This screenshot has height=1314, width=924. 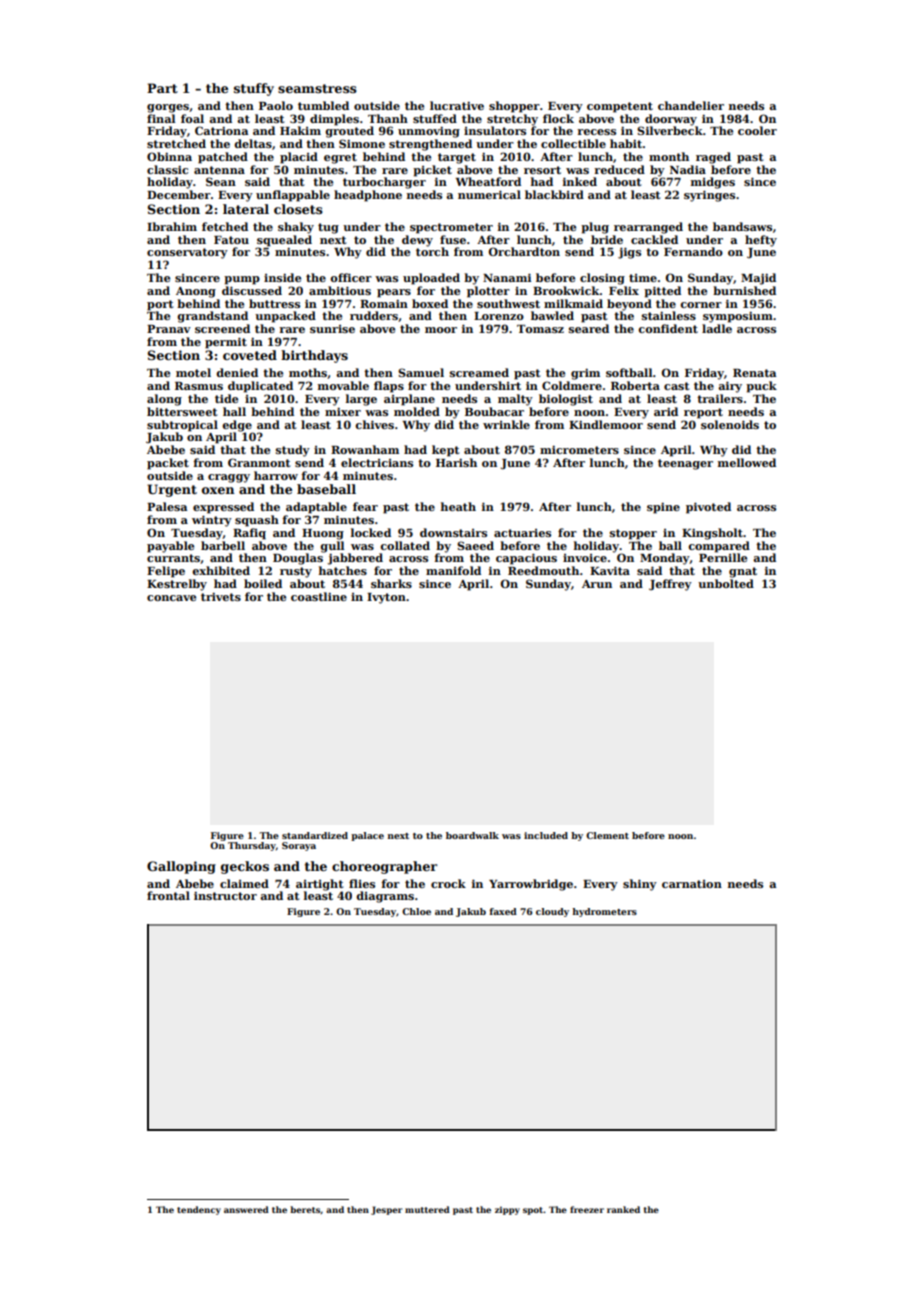 I want to click on chandelier, so click(x=691, y=105).
